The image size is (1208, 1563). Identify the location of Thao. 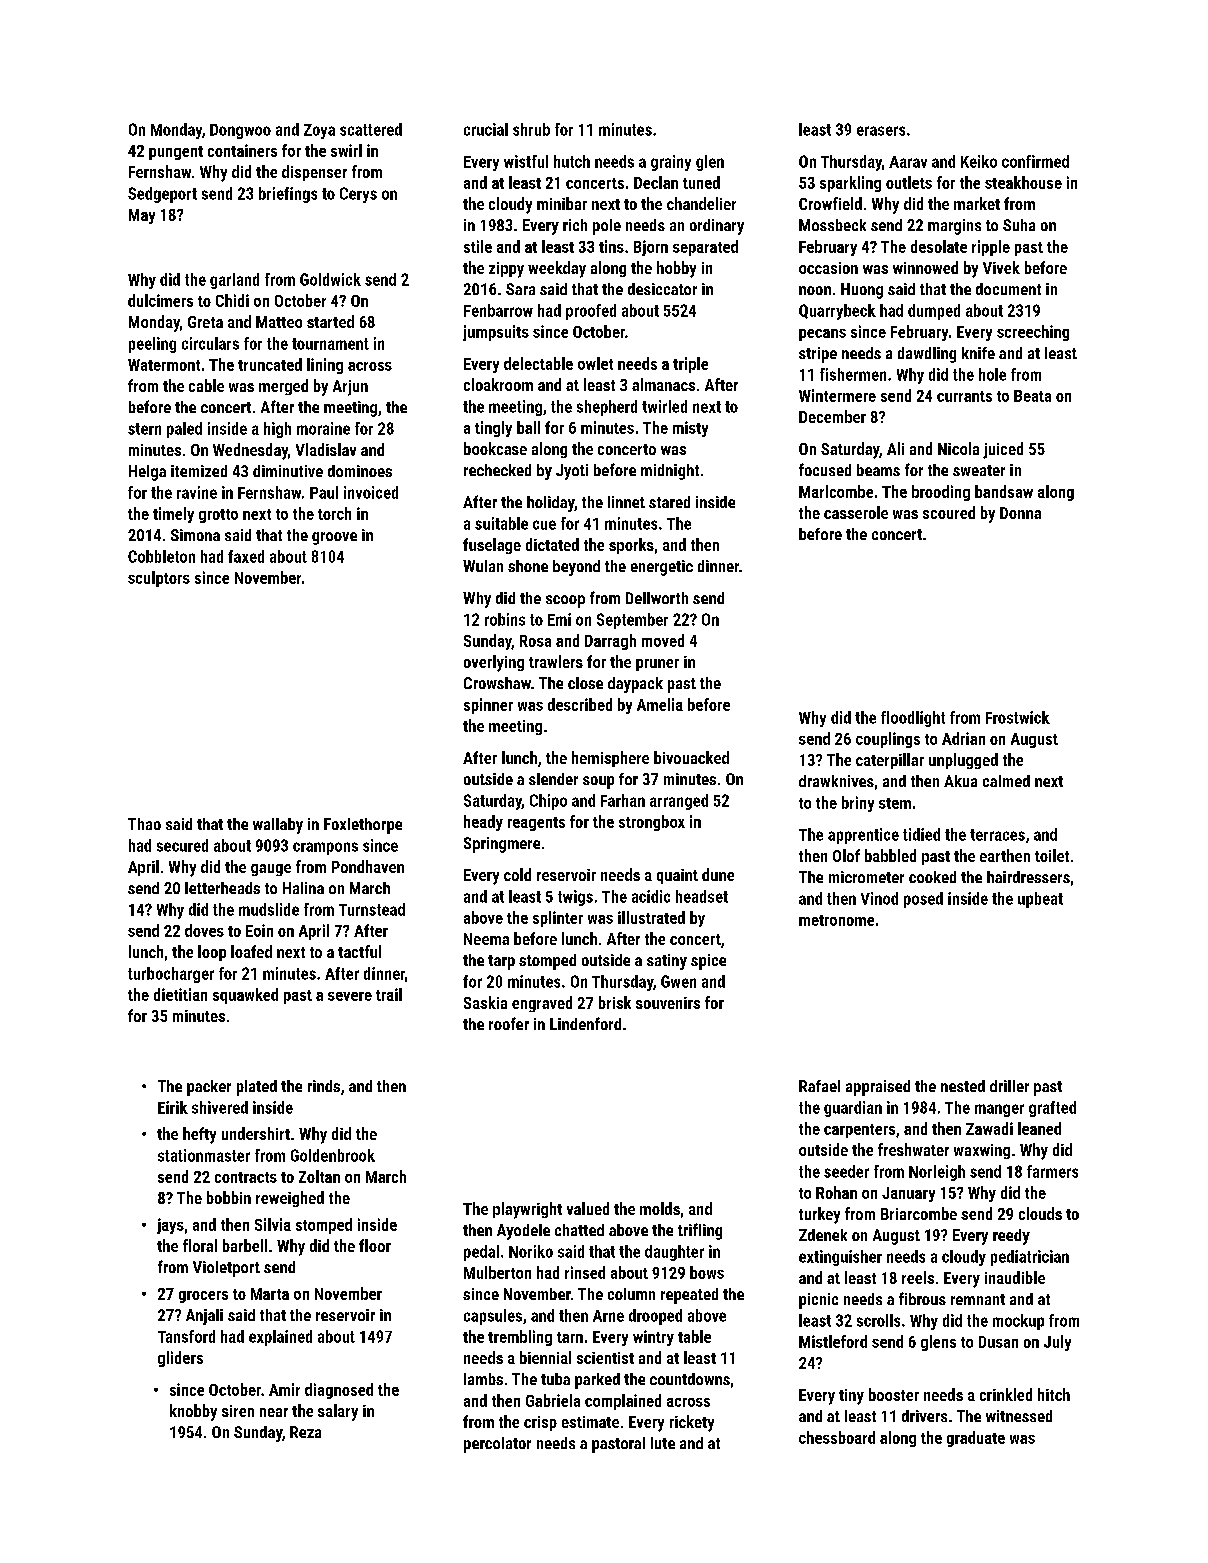
(144, 824).
